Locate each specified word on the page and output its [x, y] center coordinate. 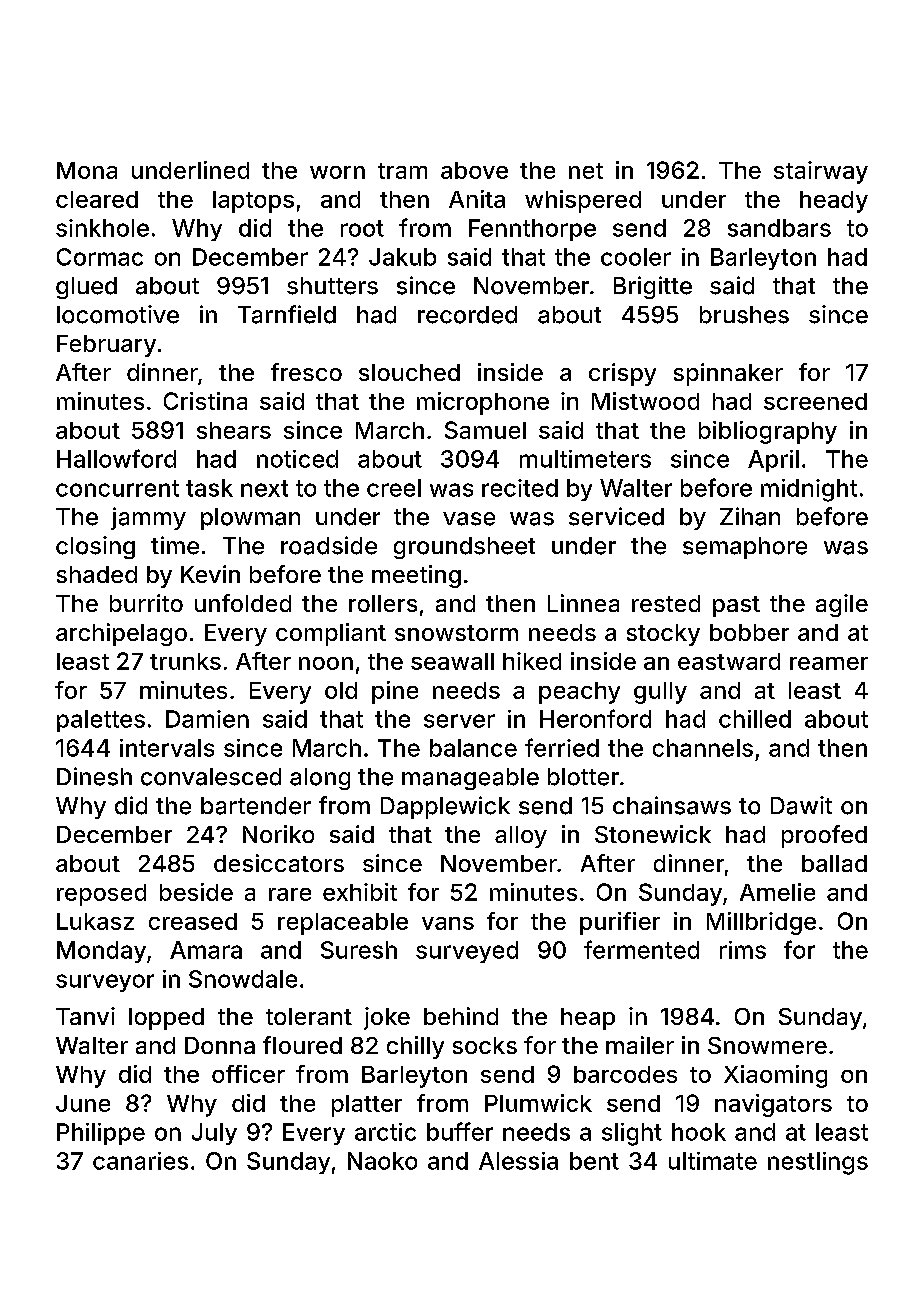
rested [666, 603]
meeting [416, 576]
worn [337, 172]
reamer [829, 663]
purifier [620, 923]
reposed [101, 895]
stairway [821, 172]
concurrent [117, 488]
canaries [140, 1161]
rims [743, 950]
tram [402, 171]
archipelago [121, 634]
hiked [532, 661]
